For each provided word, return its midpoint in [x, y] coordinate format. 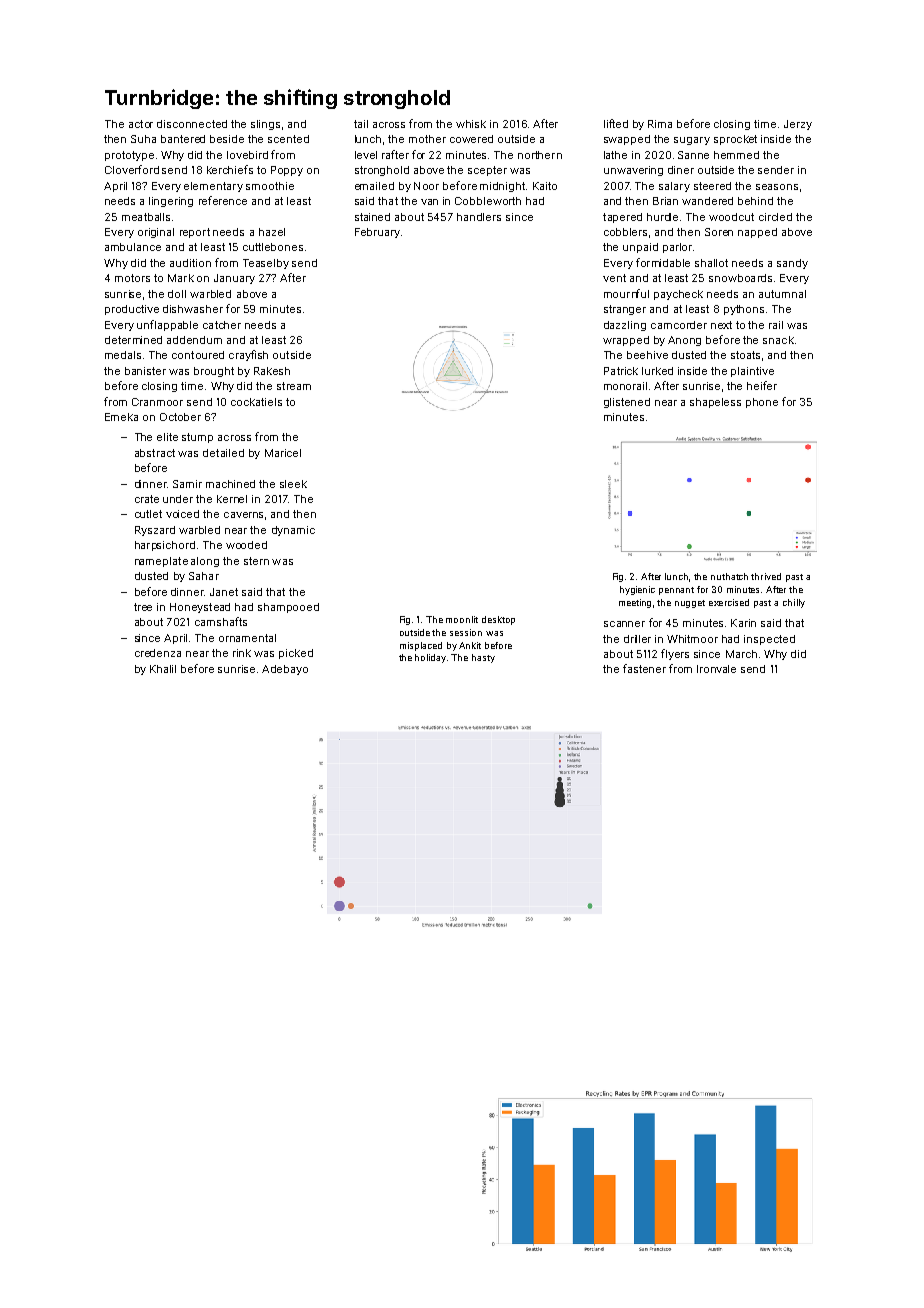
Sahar [204, 576]
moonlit [462, 619]
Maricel [283, 453]
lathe [615, 155]
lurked [657, 371]
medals [123, 355]
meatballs [146, 217]
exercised [729, 602]
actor [141, 124]
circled [775, 217]
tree [143, 607]
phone [762, 403]
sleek [293, 484]
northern [540, 155]
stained [372, 217]
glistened [627, 403]
